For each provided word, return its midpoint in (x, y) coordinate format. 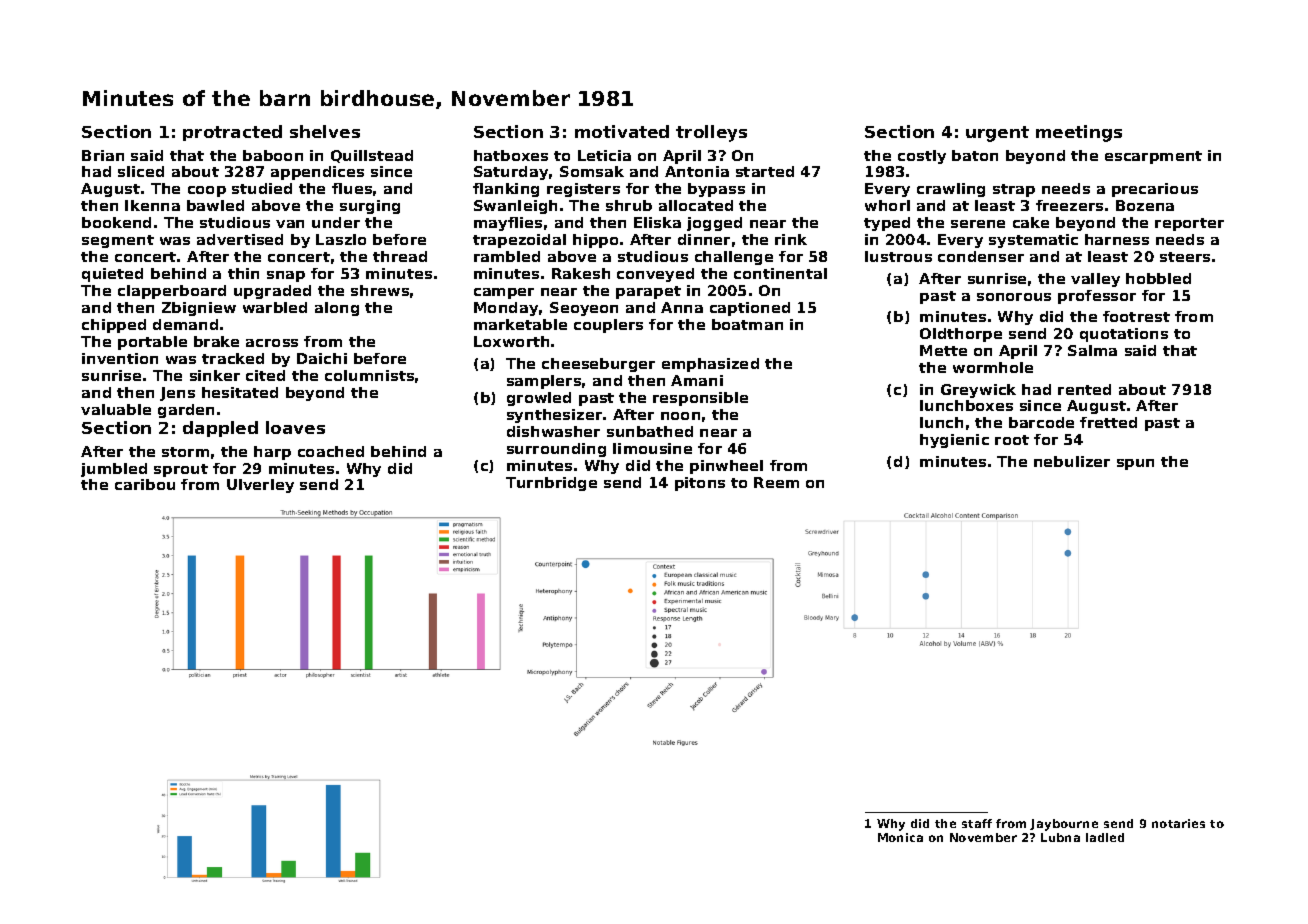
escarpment (1153, 157)
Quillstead (372, 156)
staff (977, 823)
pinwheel (726, 467)
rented (1084, 389)
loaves (295, 427)
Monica (900, 837)
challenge (734, 258)
